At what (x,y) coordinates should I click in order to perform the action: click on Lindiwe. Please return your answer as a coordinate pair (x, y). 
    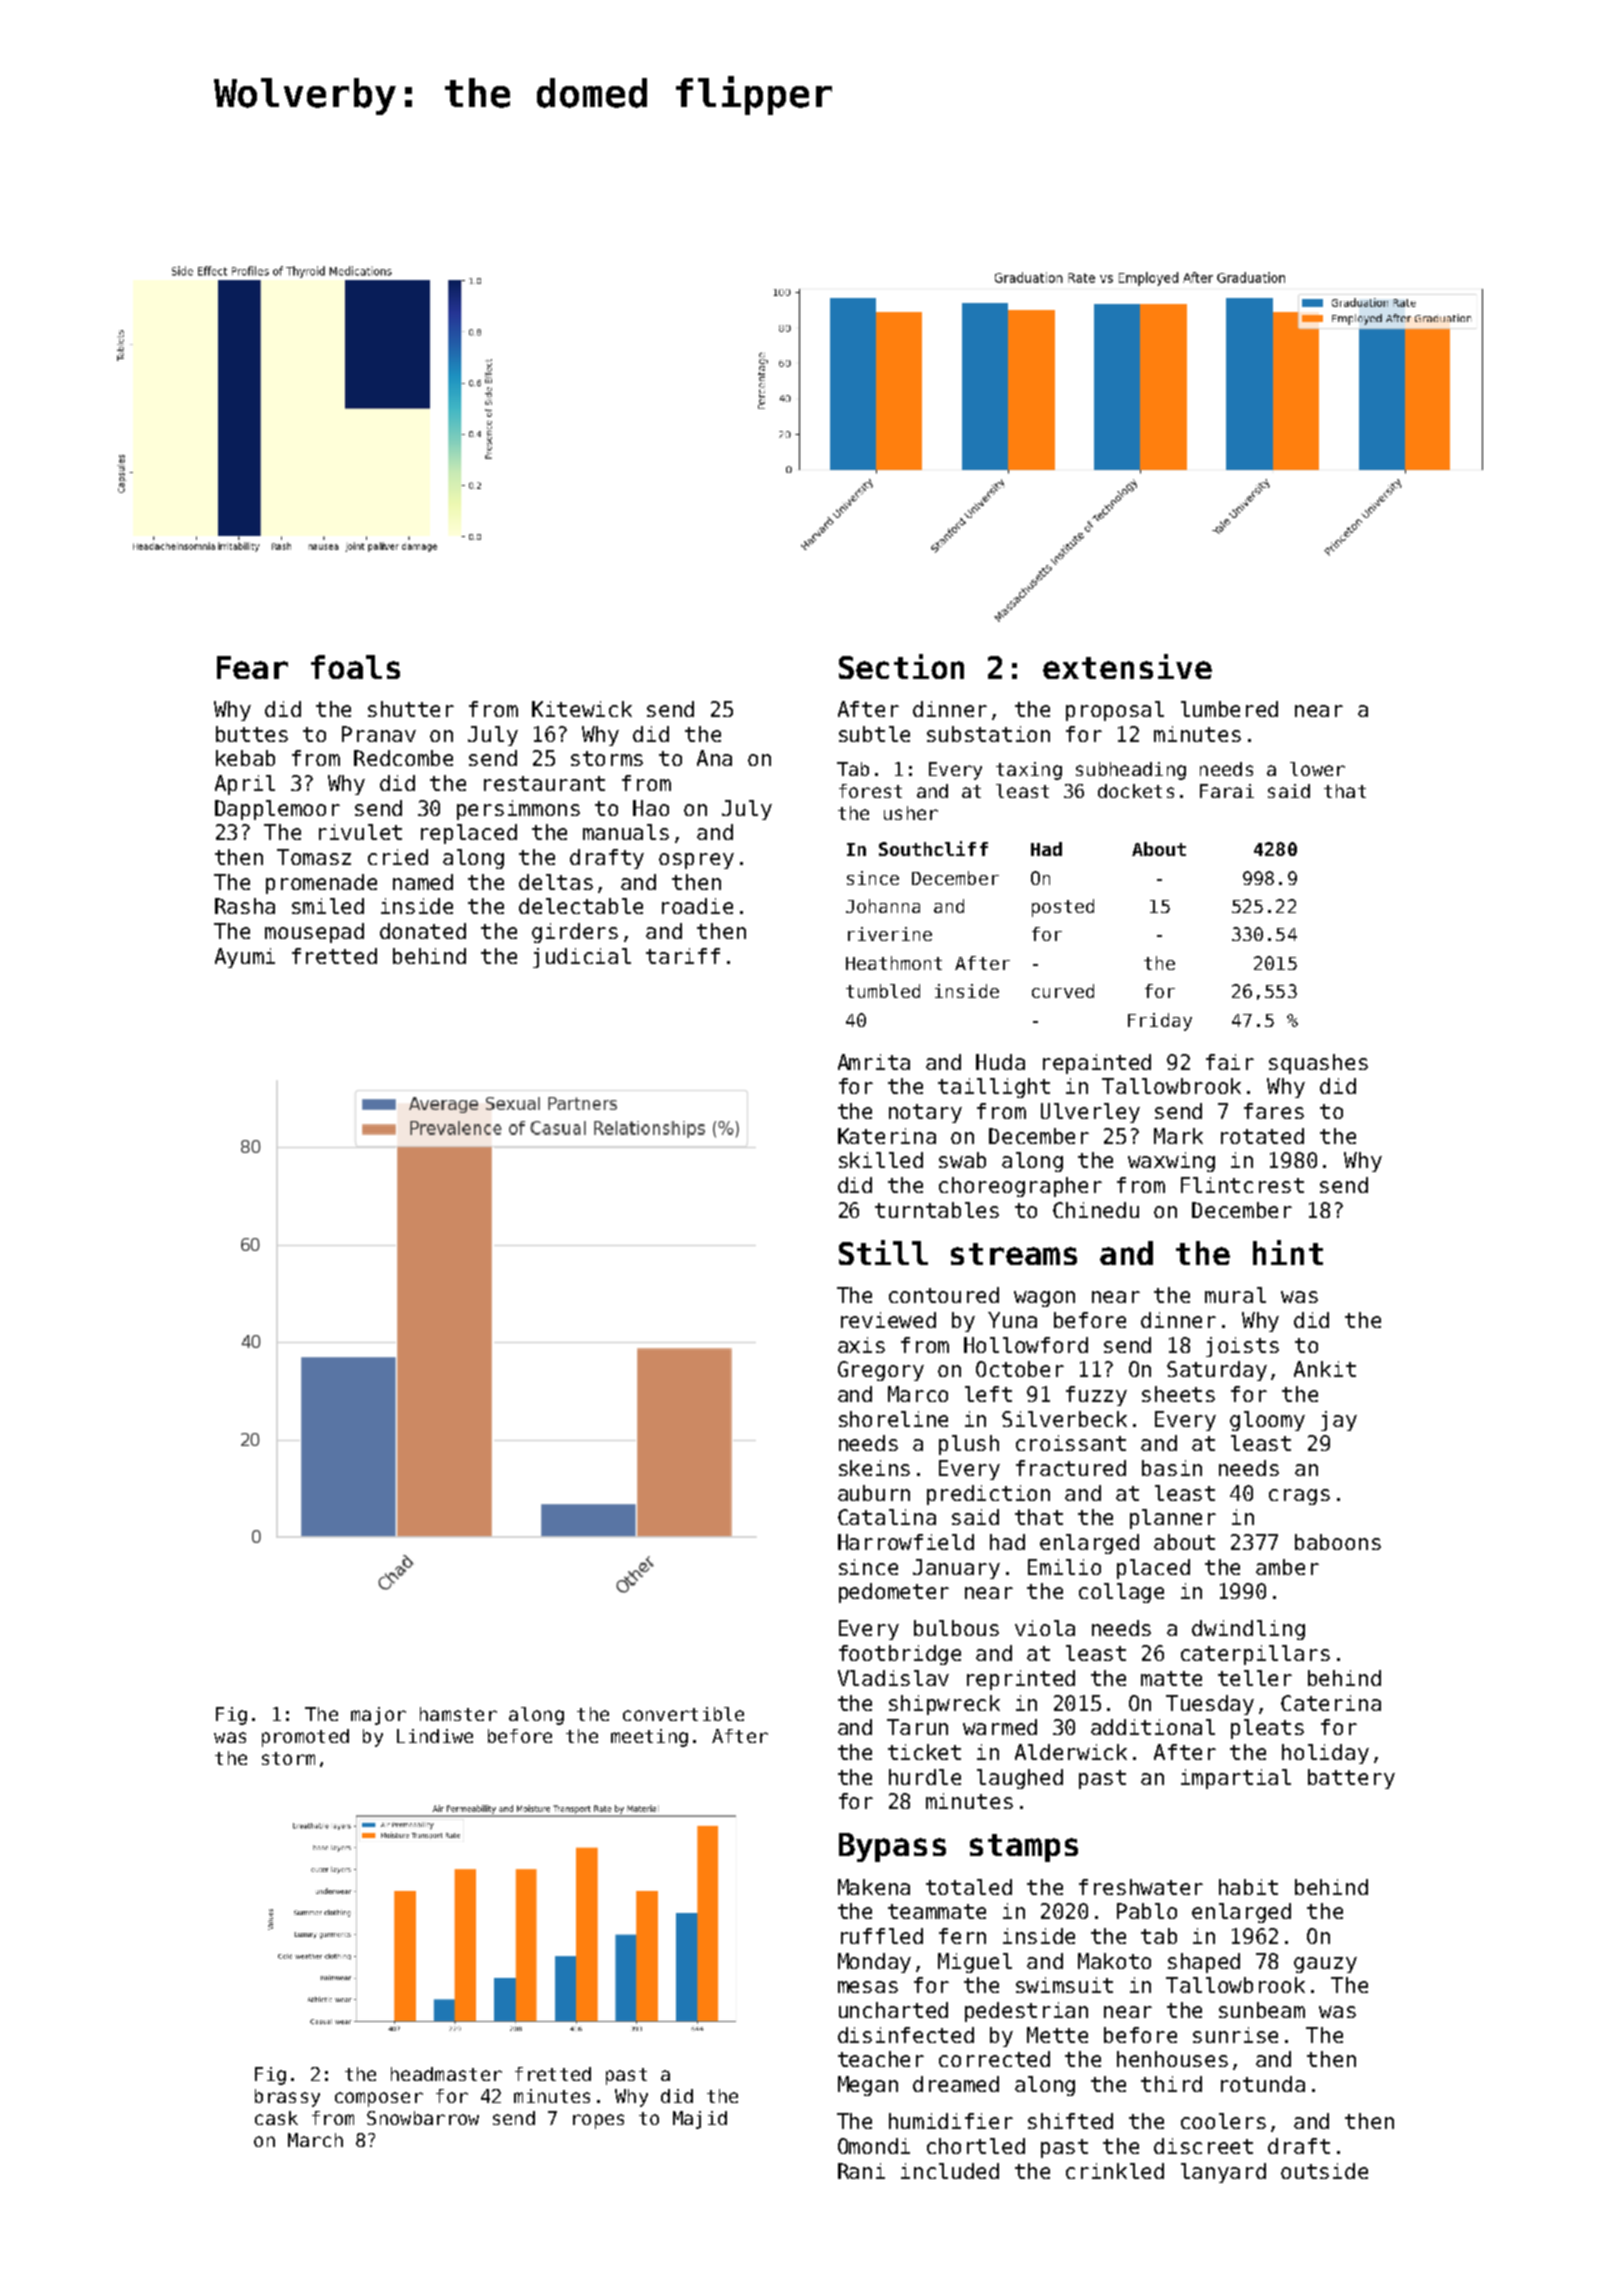
    Looking at the image, I should click on (435, 1736).
